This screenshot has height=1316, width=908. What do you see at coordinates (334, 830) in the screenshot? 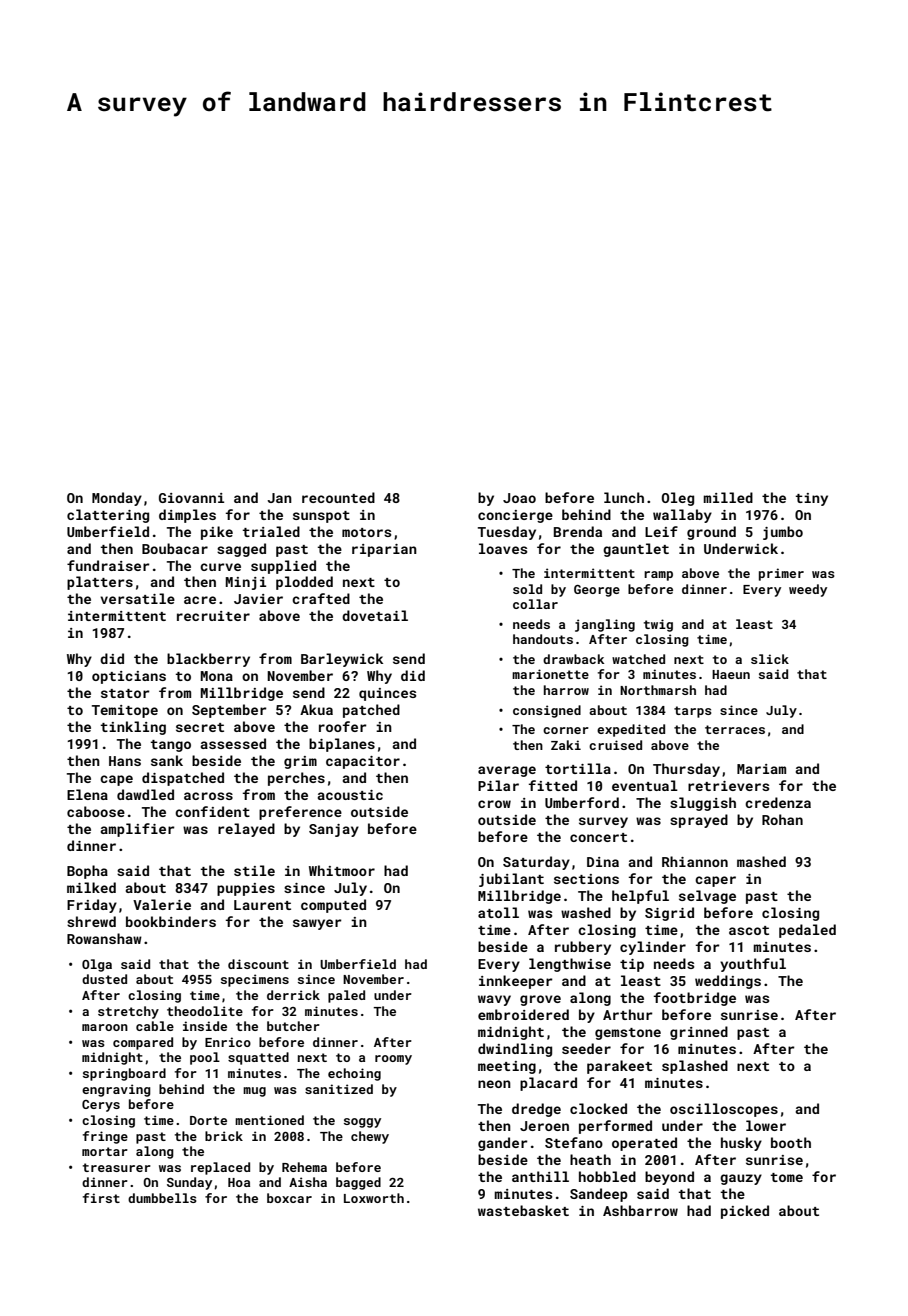
I see `Sanjay` at bounding box center [334, 830].
